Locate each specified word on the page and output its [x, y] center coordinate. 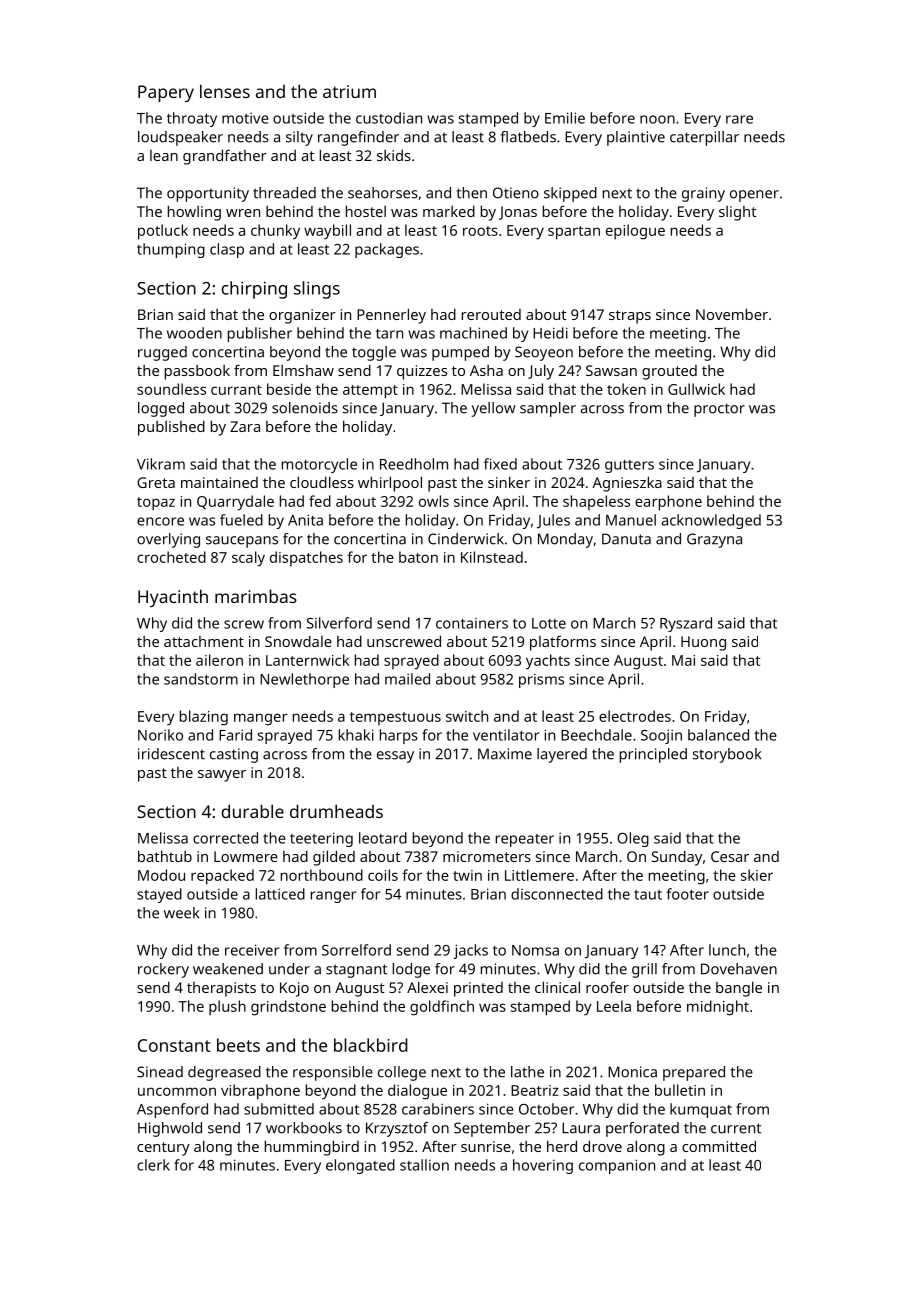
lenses [225, 91]
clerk [153, 1165]
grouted [669, 372]
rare [739, 119]
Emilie [565, 118]
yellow [494, 409]
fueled [241, 520]
